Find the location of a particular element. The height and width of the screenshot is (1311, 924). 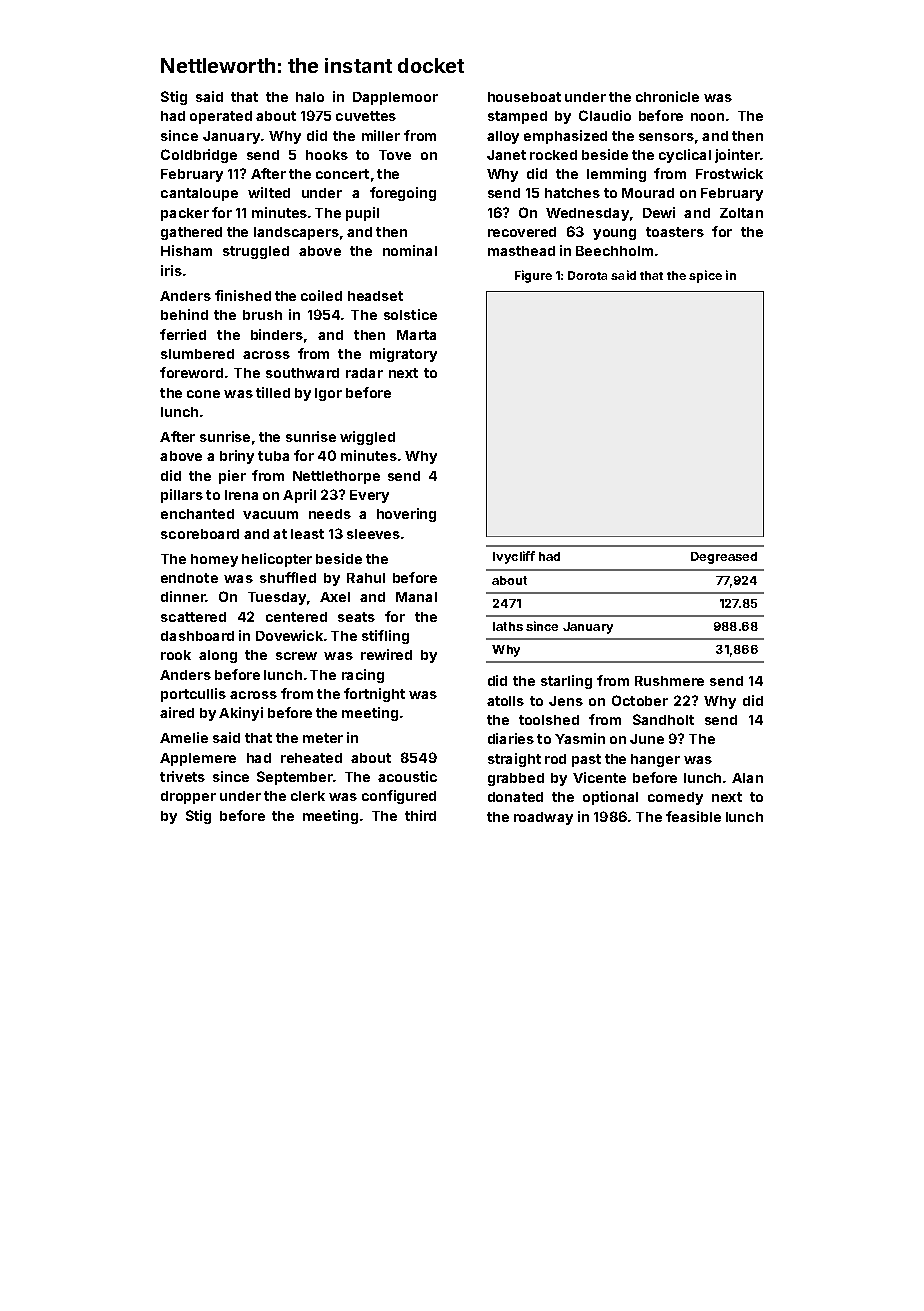

wiggled is located at coordinates (367, 438).
